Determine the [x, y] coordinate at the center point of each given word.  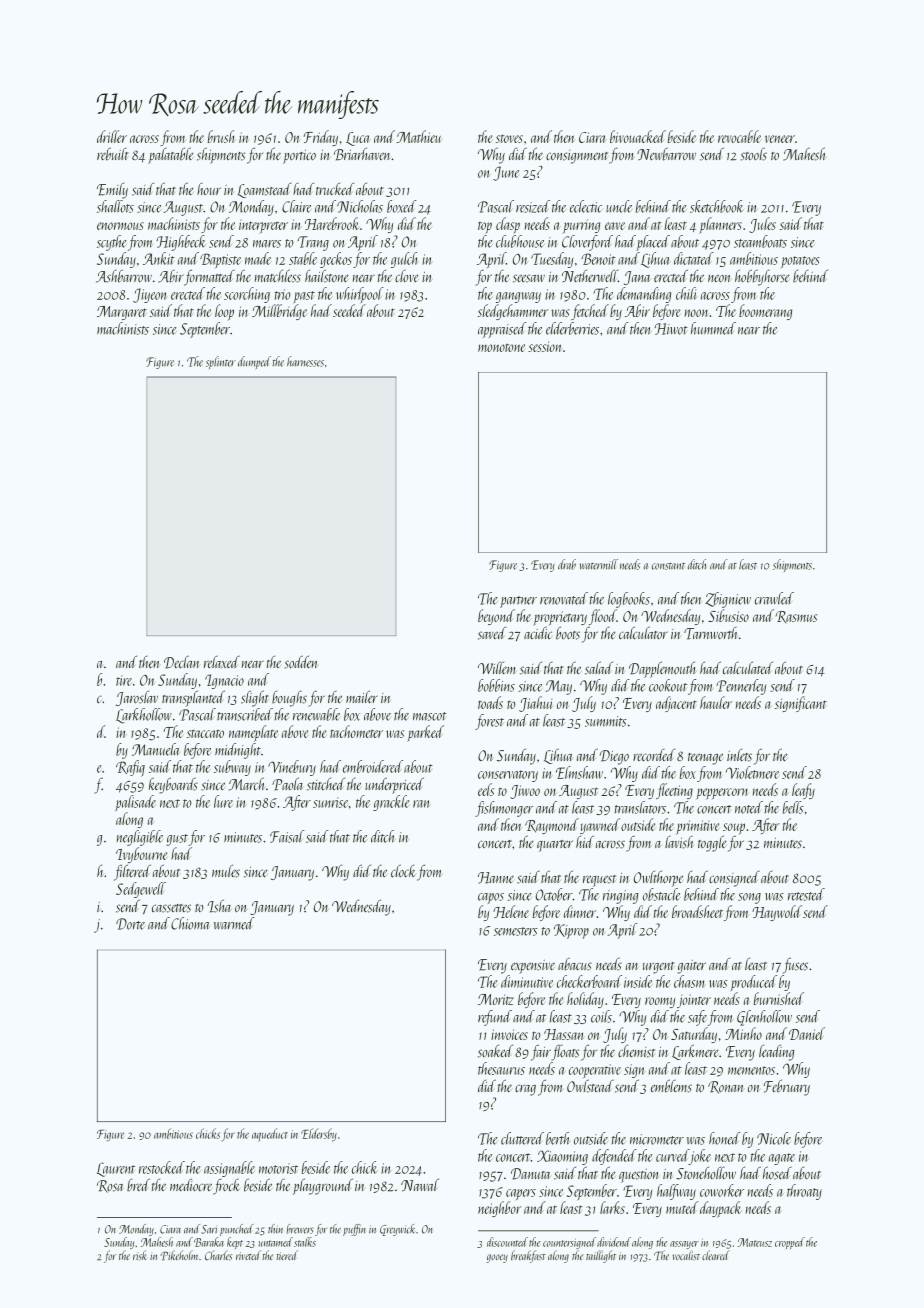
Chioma [190, 923]
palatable [171, 155]
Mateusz [755, 1242]
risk [139, 1255]
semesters [516, 931]
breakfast [528, 1256]
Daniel [807, 1033]
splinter [221, 362]
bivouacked [638, 136]
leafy [803, 791]
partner [518, 602]
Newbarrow [666, 154]
